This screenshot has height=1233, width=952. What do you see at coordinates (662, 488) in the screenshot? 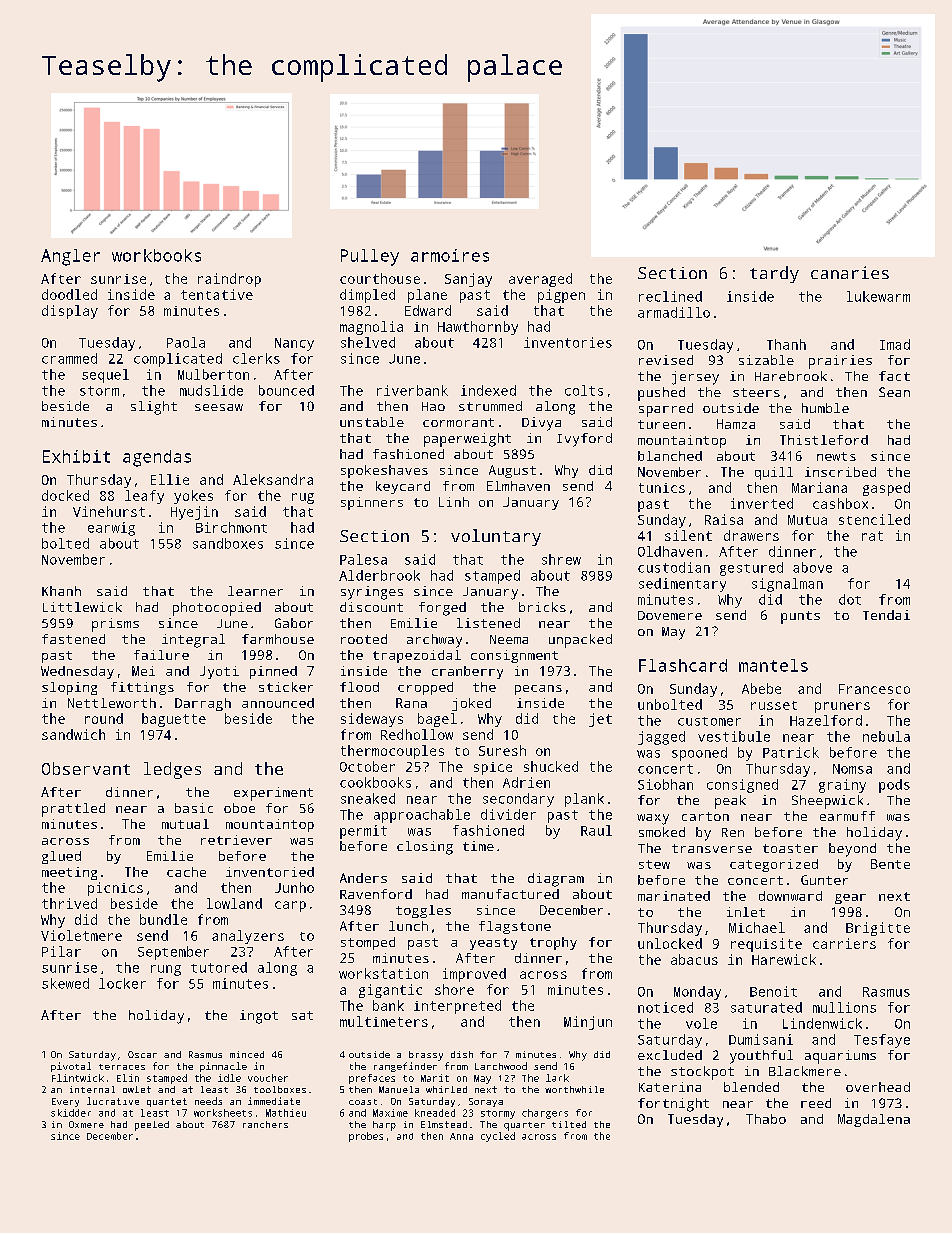
I see `tunics` at bounding box center [662, 488].
